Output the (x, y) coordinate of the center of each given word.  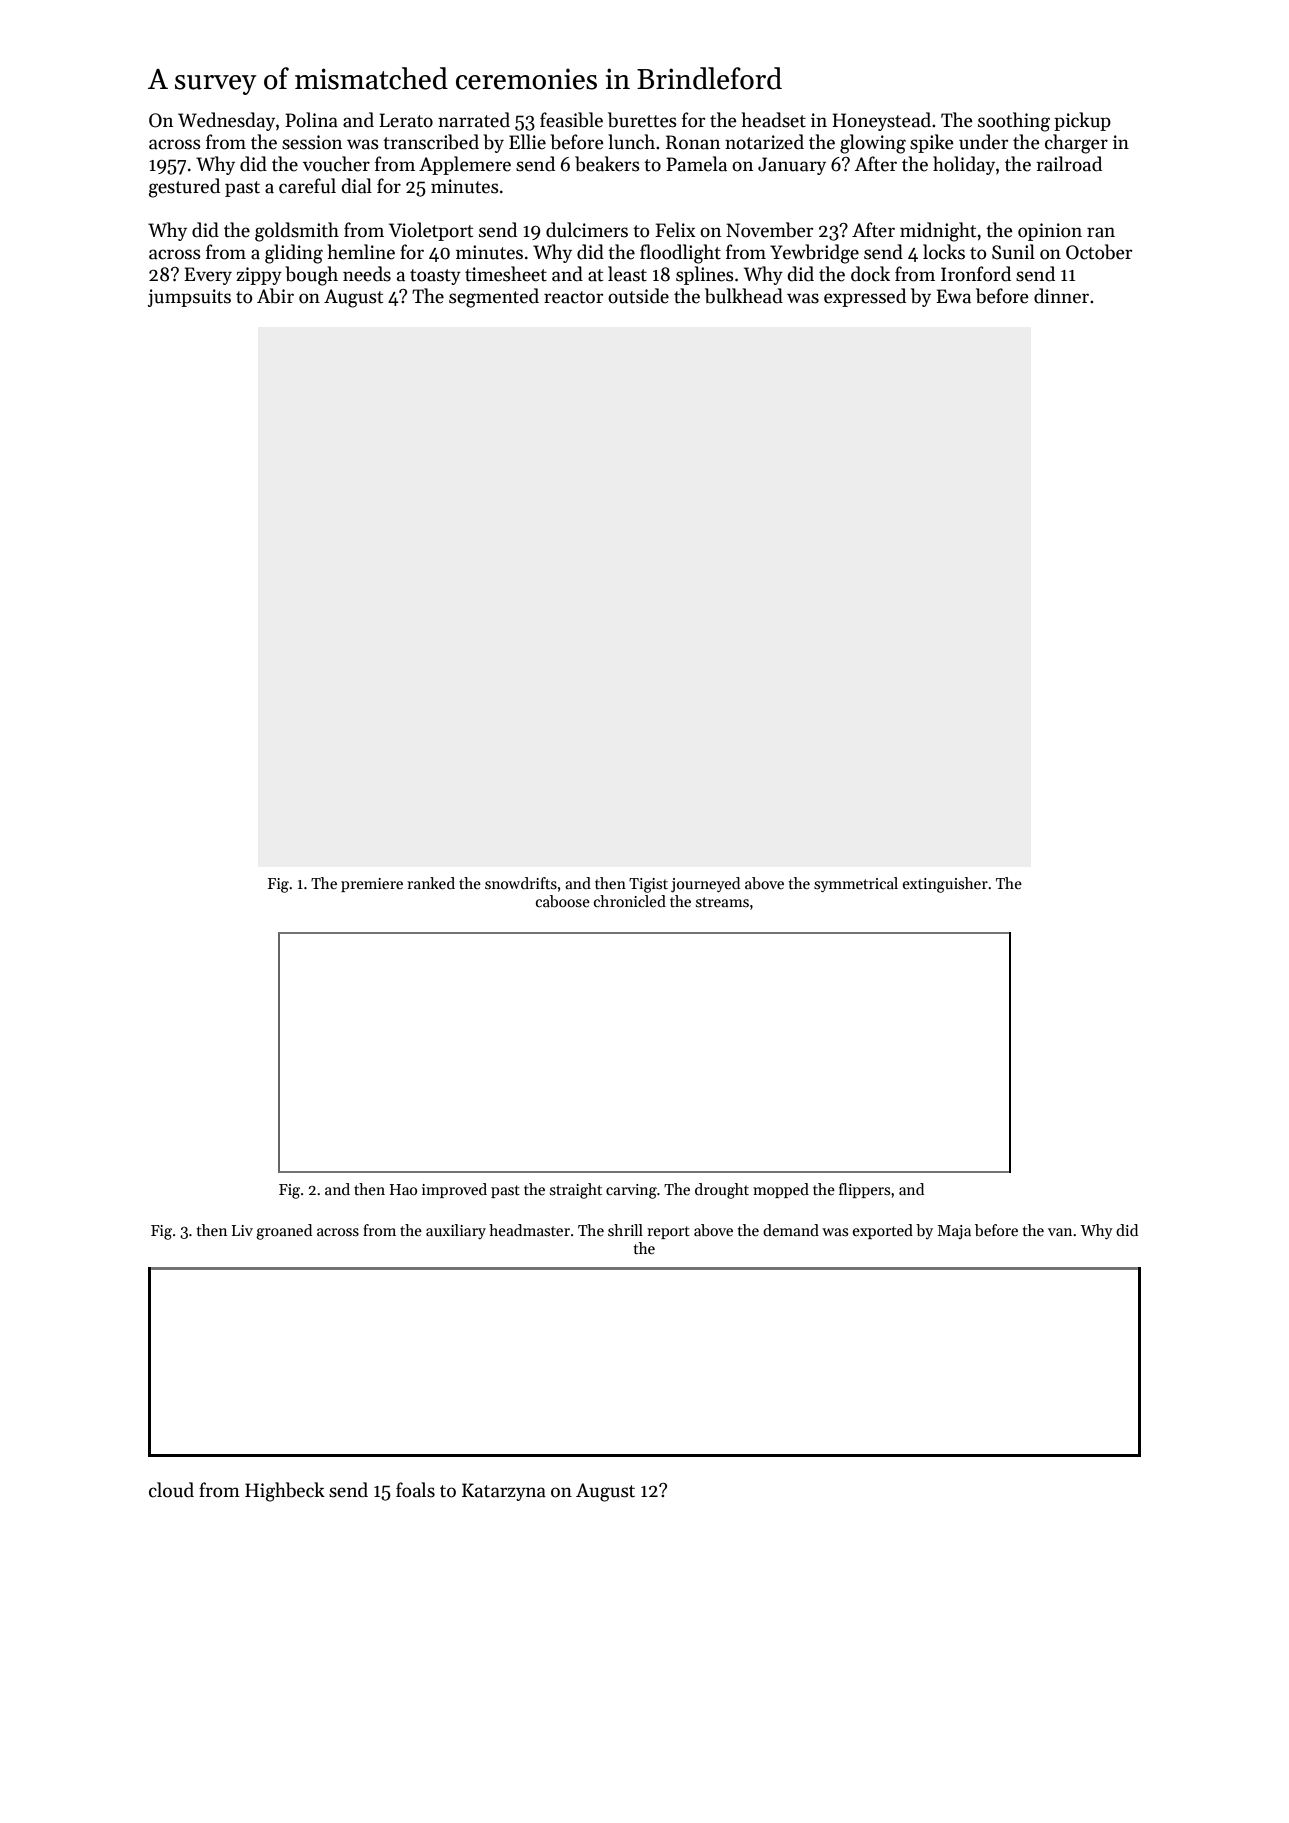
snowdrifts (521, 883)
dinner (1061, 296)
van (1060, 1232)
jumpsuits (189, 298)
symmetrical (856, 884)
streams (722, 902)
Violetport (431, 231)
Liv (242, 1230)
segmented (494, 298)
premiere (372, 885)
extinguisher (945, 885)
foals (415, 1490)
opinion (1050, 232)
